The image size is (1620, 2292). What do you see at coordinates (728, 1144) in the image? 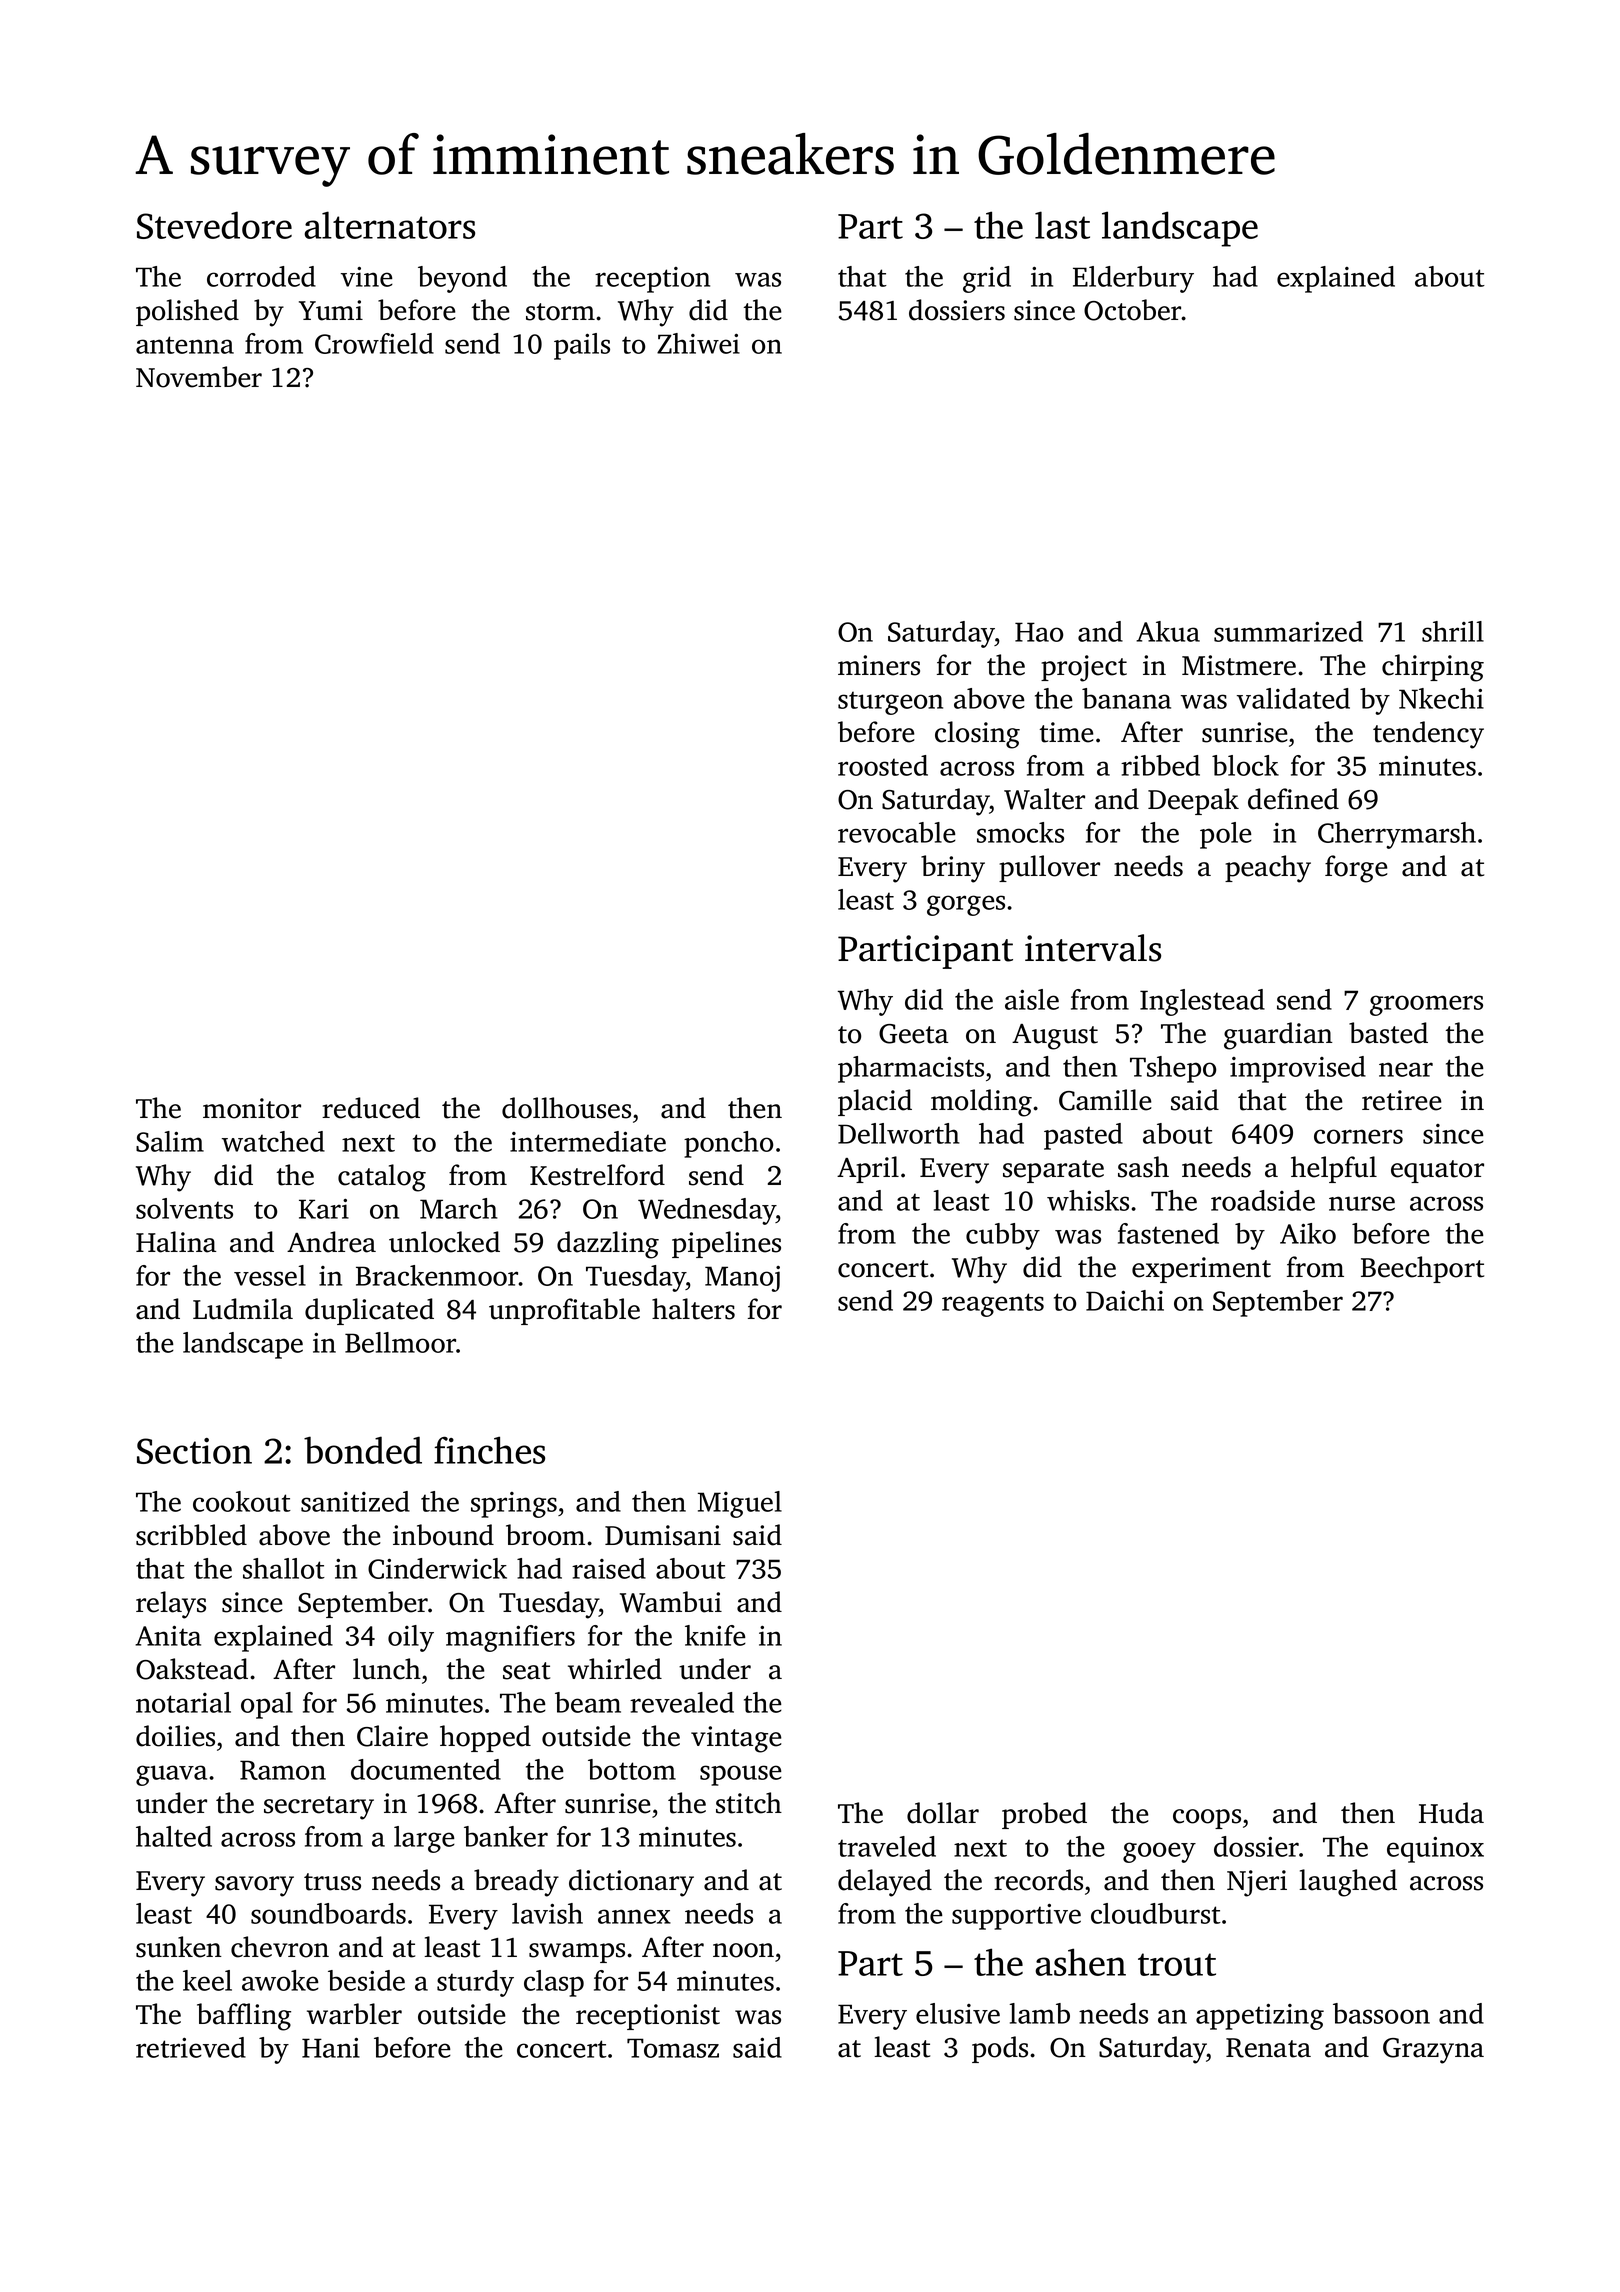
I see `poncho` at bounding box center [728, 1144].
